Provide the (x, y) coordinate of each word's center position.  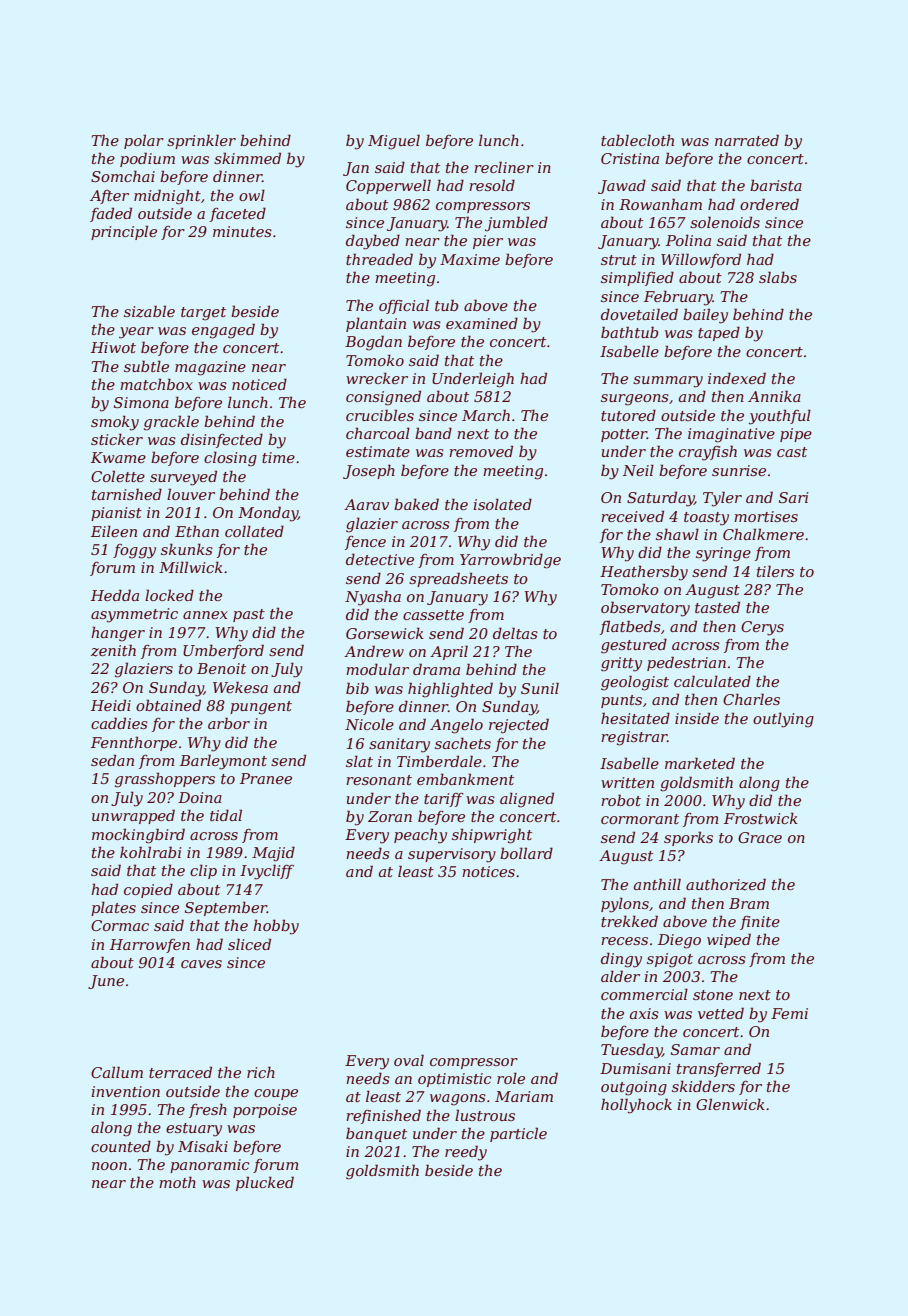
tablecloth (637, 140)
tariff (444, 800)
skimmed (247, 158)
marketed (700, 763)
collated (254, 531)
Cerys (762, 628)
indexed (737, 378)
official (404, 306)
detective (380, 559)
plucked (265, 1183)
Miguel (394, 142)
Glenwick (730, 1104)
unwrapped (133, 816)
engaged (223, 331)
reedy (466, 1153)
